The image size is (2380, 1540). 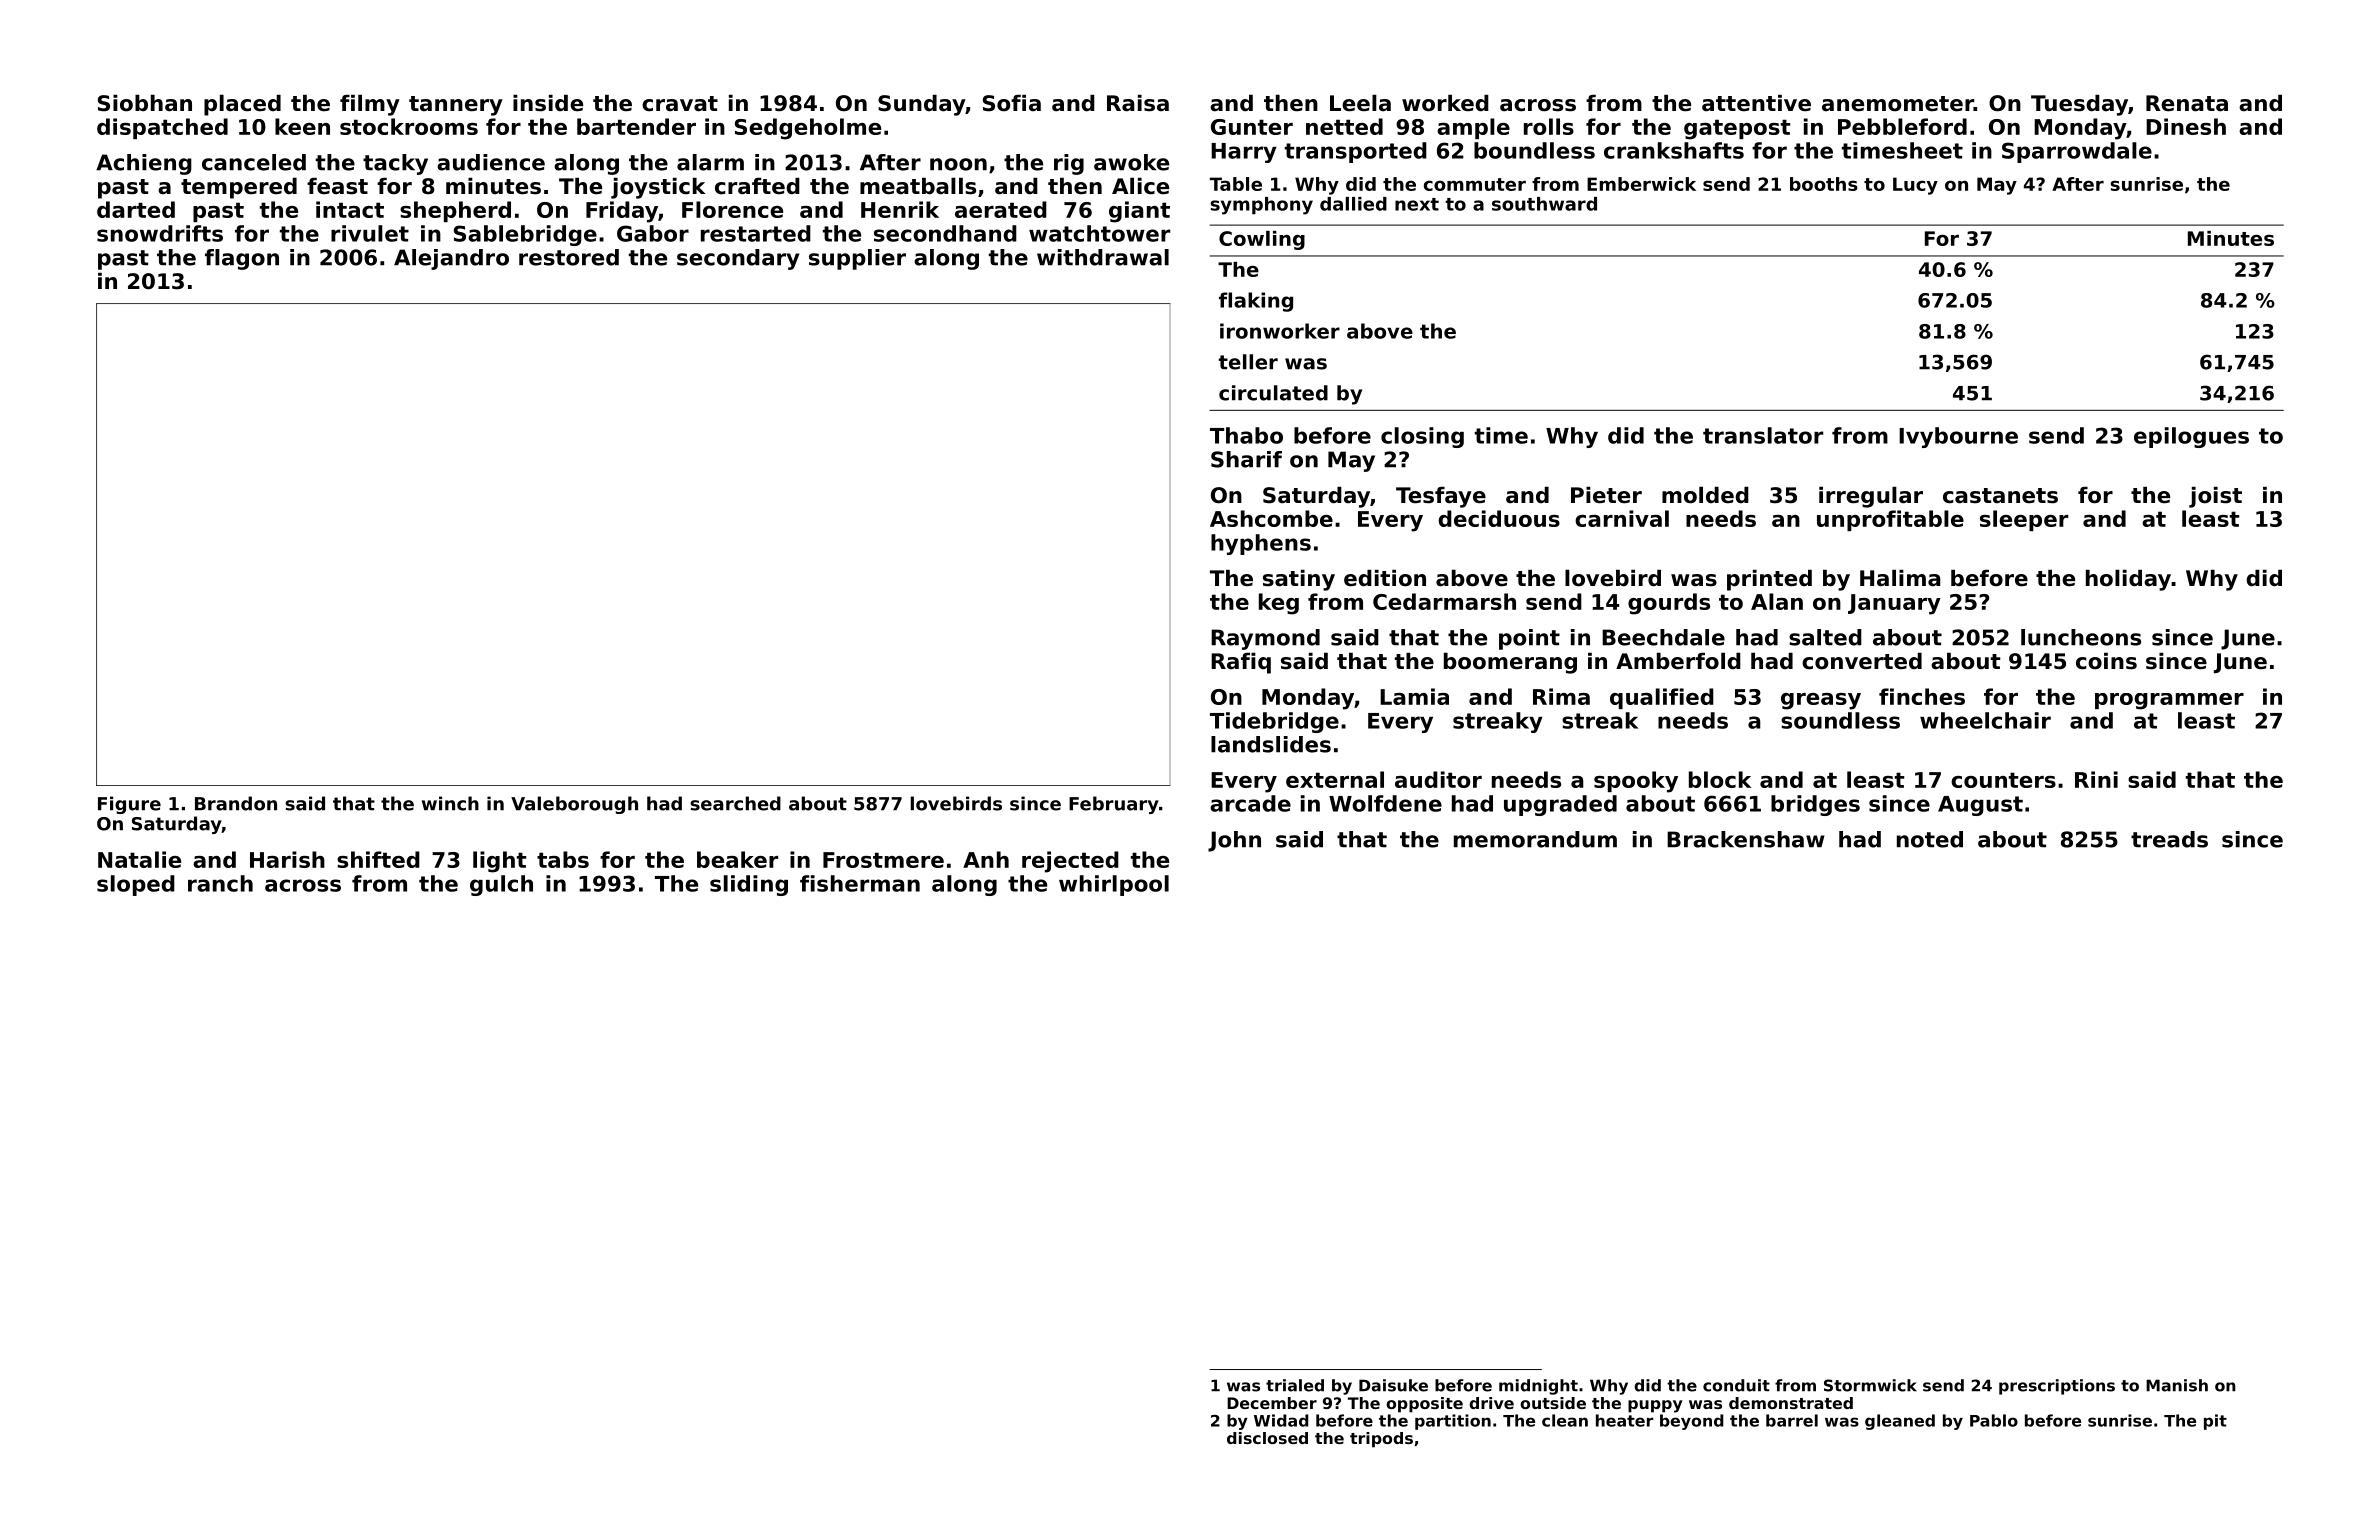 What do you see at coordinates (2169, 701) in the screenshot?
I see `programmer` at bounding box center [2169, 701].
